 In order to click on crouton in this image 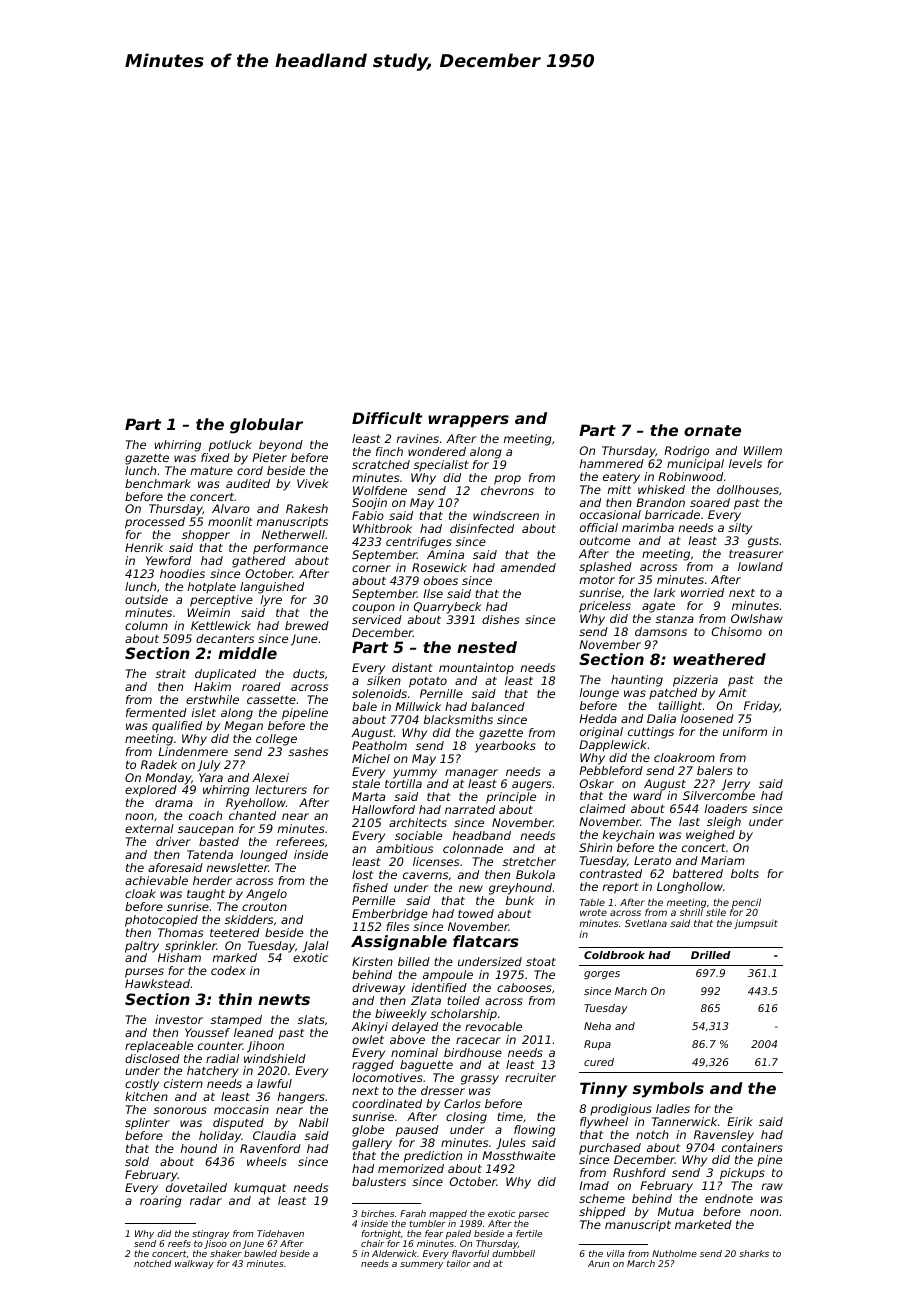, I will do `click(264, 907)`.
